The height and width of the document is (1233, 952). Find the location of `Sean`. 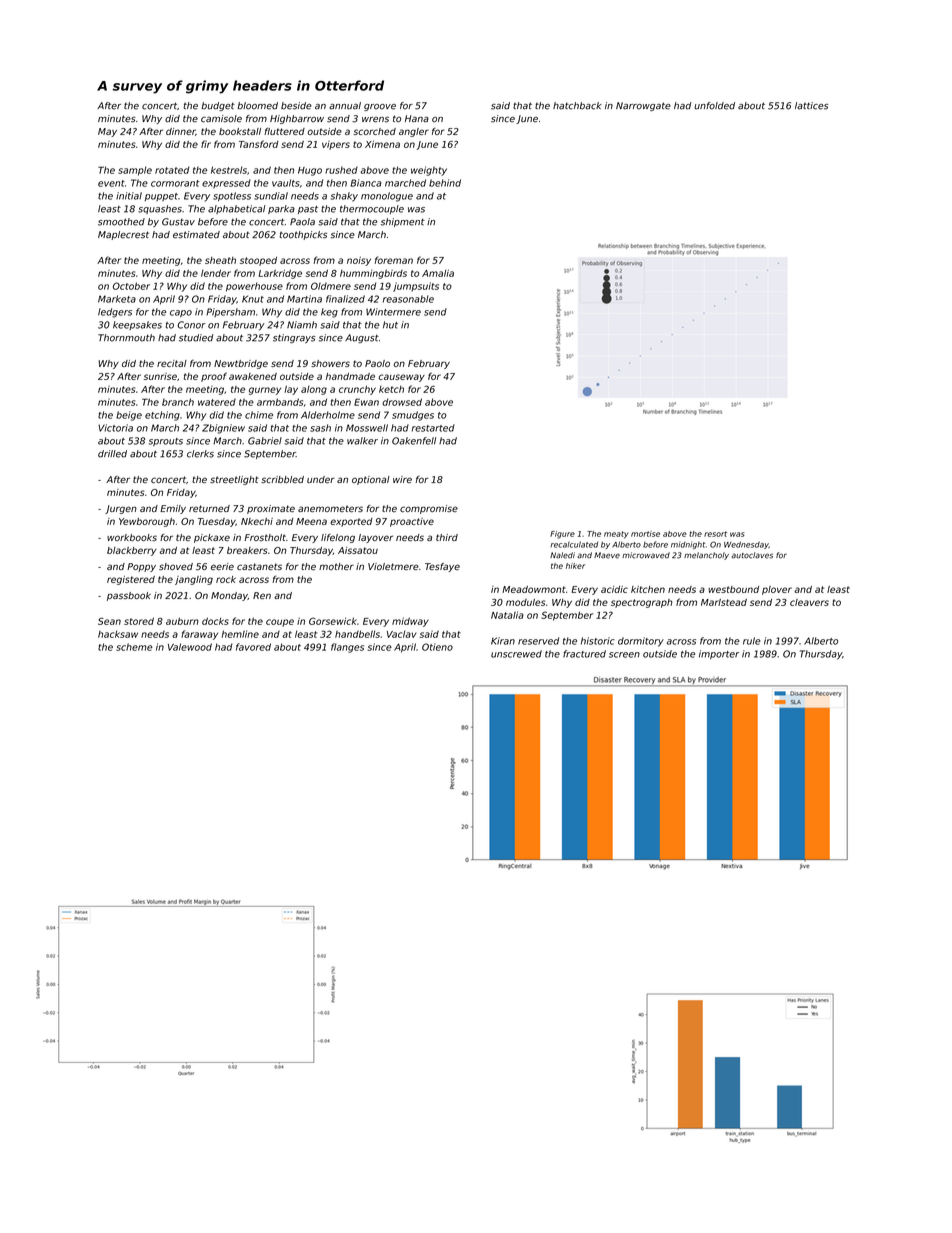

Sean is located at coordinates (109, 621).
